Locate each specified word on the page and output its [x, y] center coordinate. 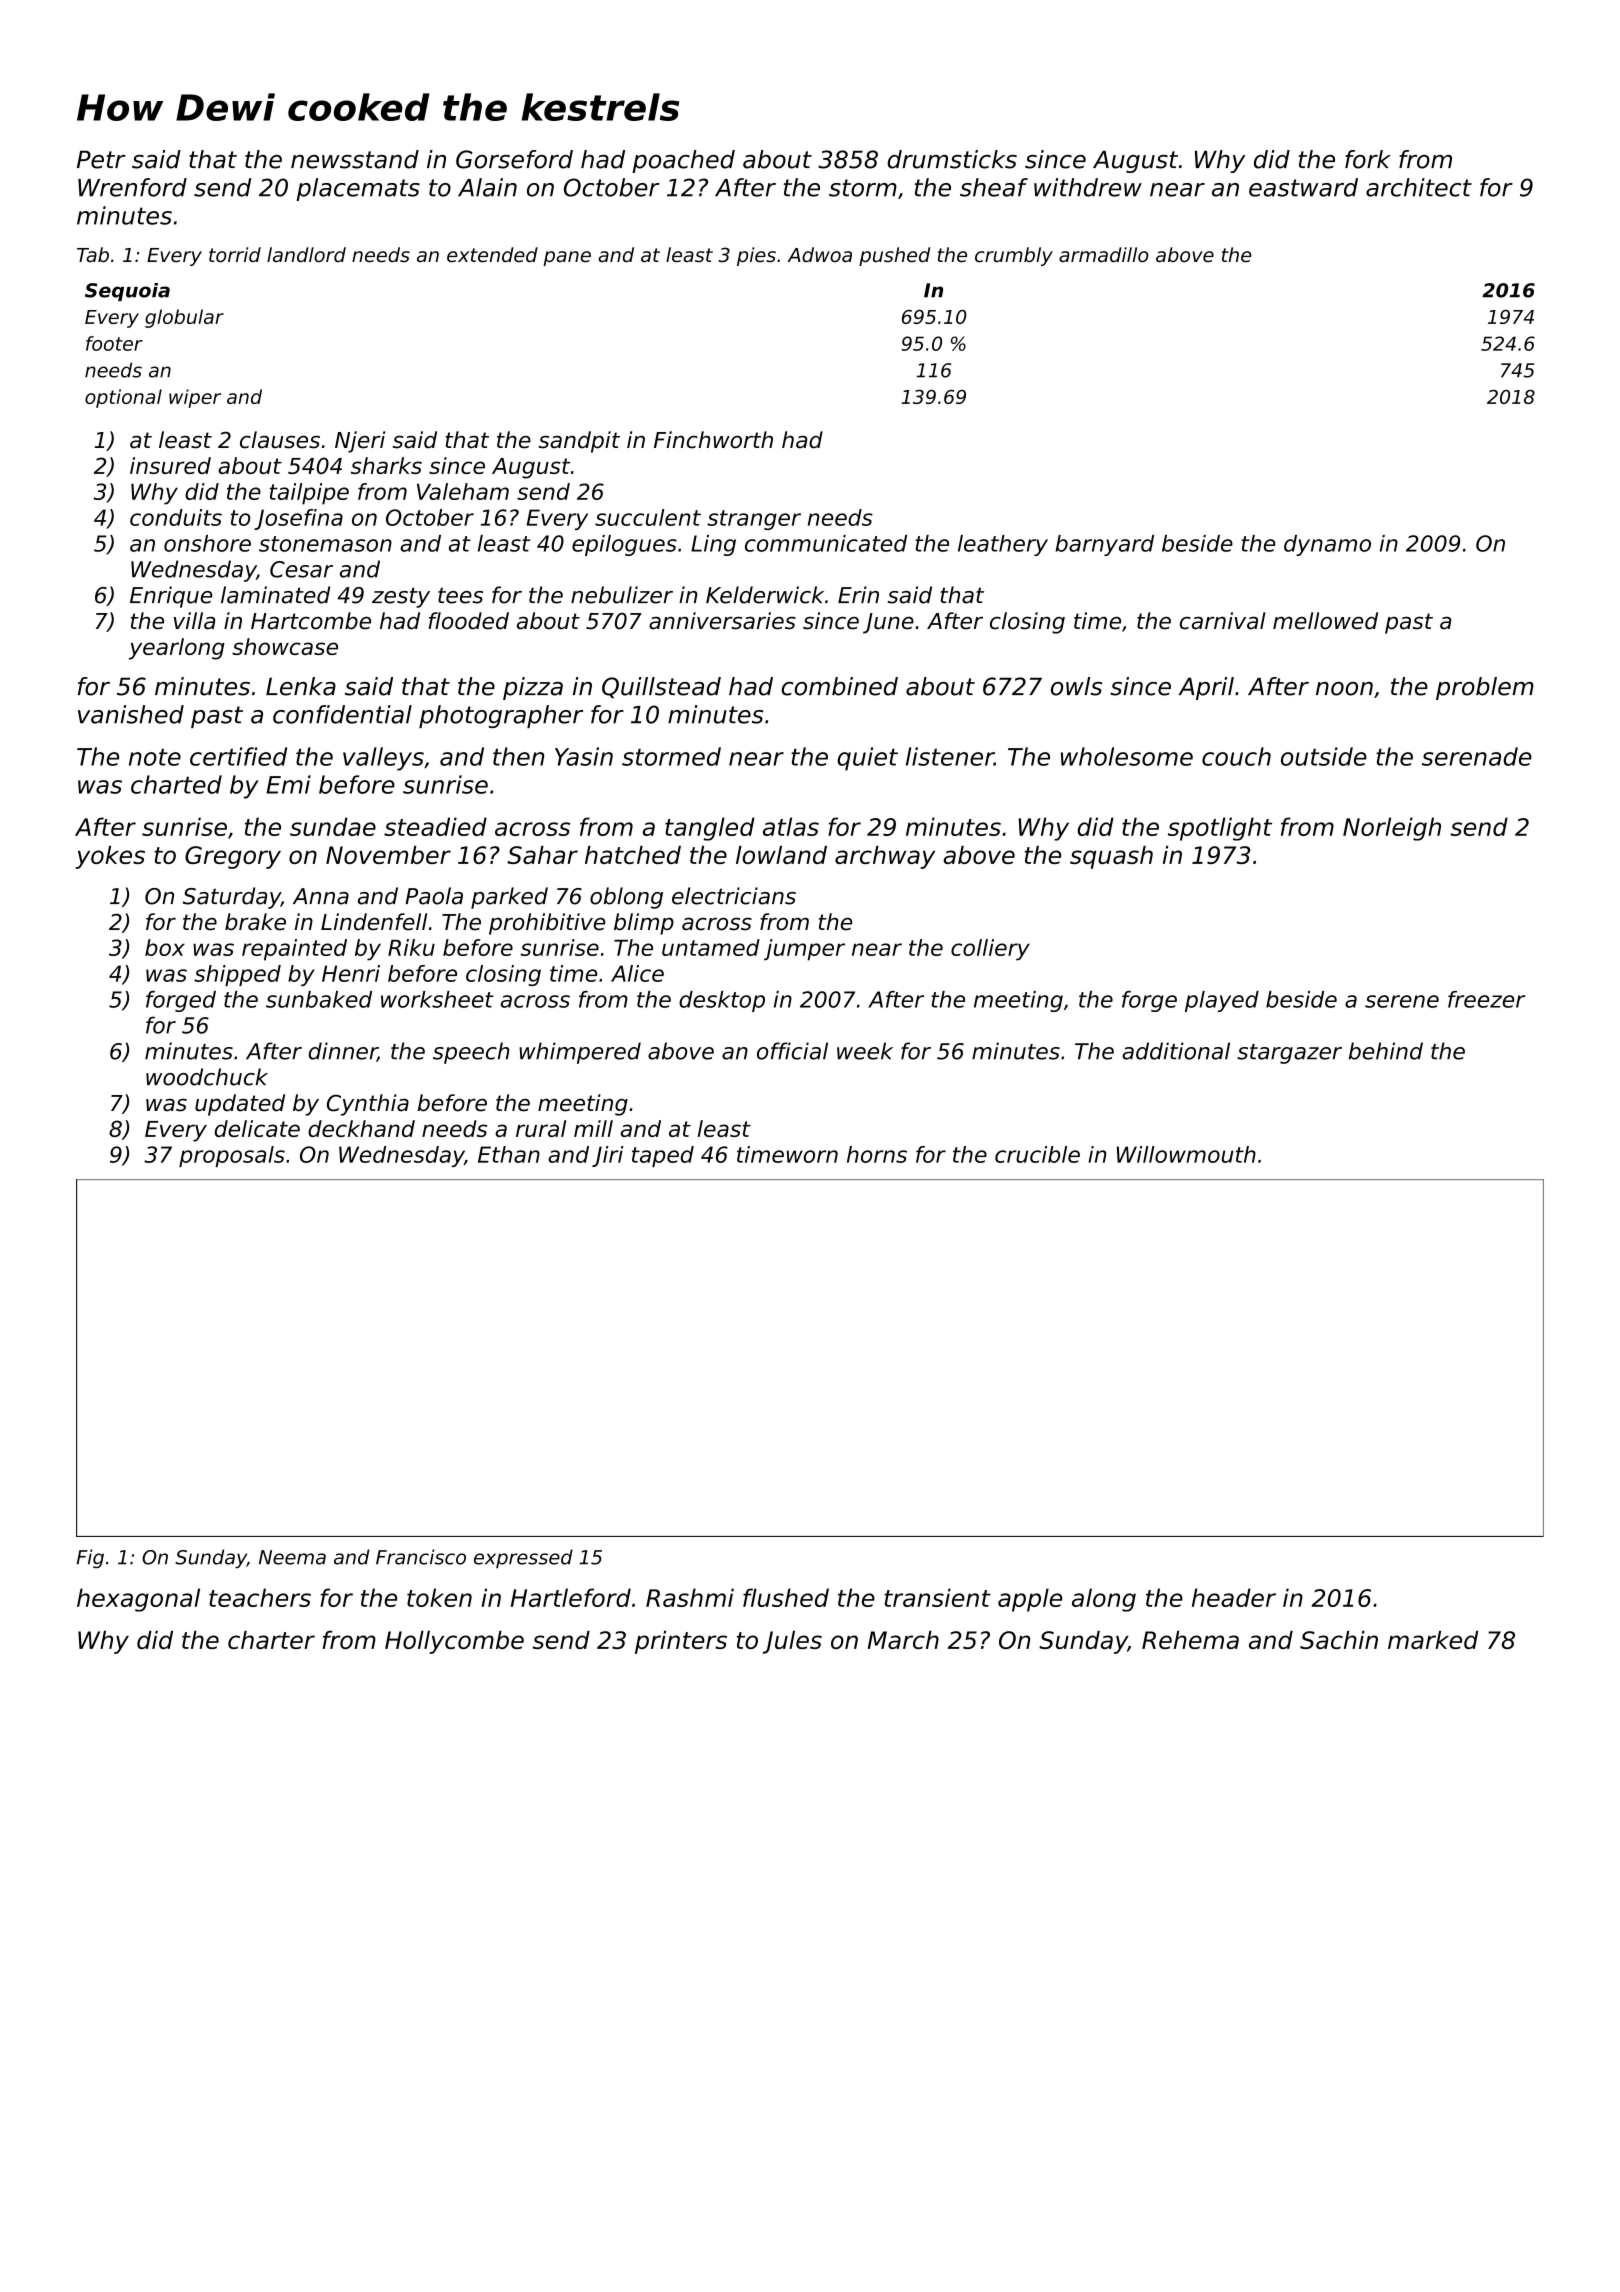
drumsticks [952, 159]
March [903, 1640]
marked [1433, 1640]
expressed [523, 1559]
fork [1368, 159]
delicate [257, 1128]
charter [271, 1640]
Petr [101, 160]
